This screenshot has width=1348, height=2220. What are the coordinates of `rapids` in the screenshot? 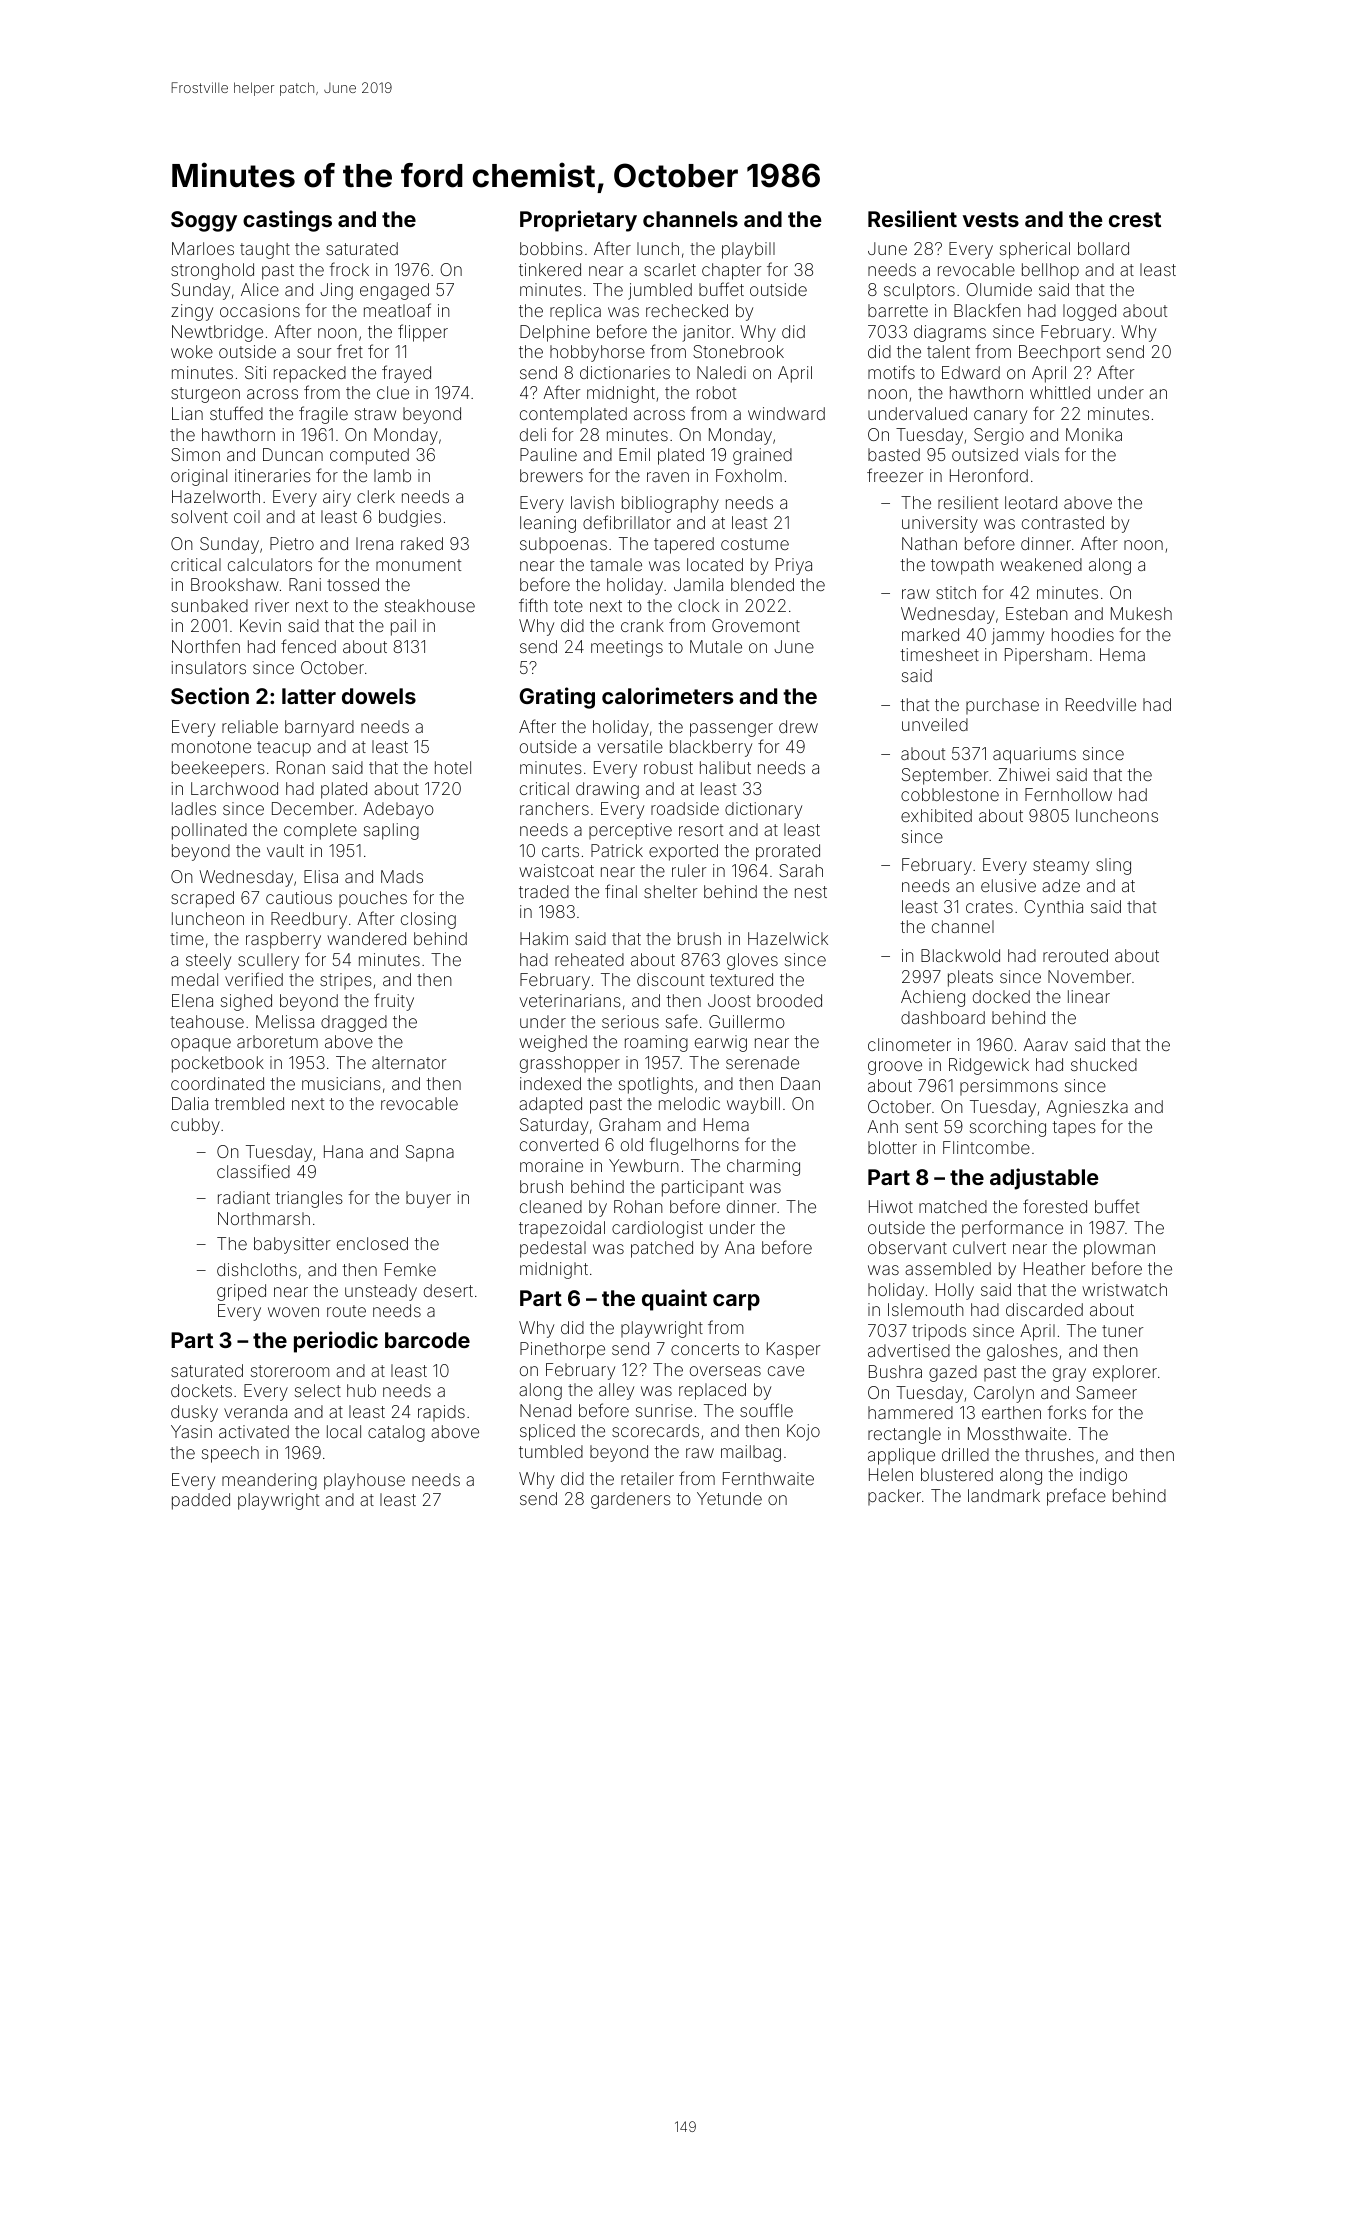 It's located at (441, 1413).
